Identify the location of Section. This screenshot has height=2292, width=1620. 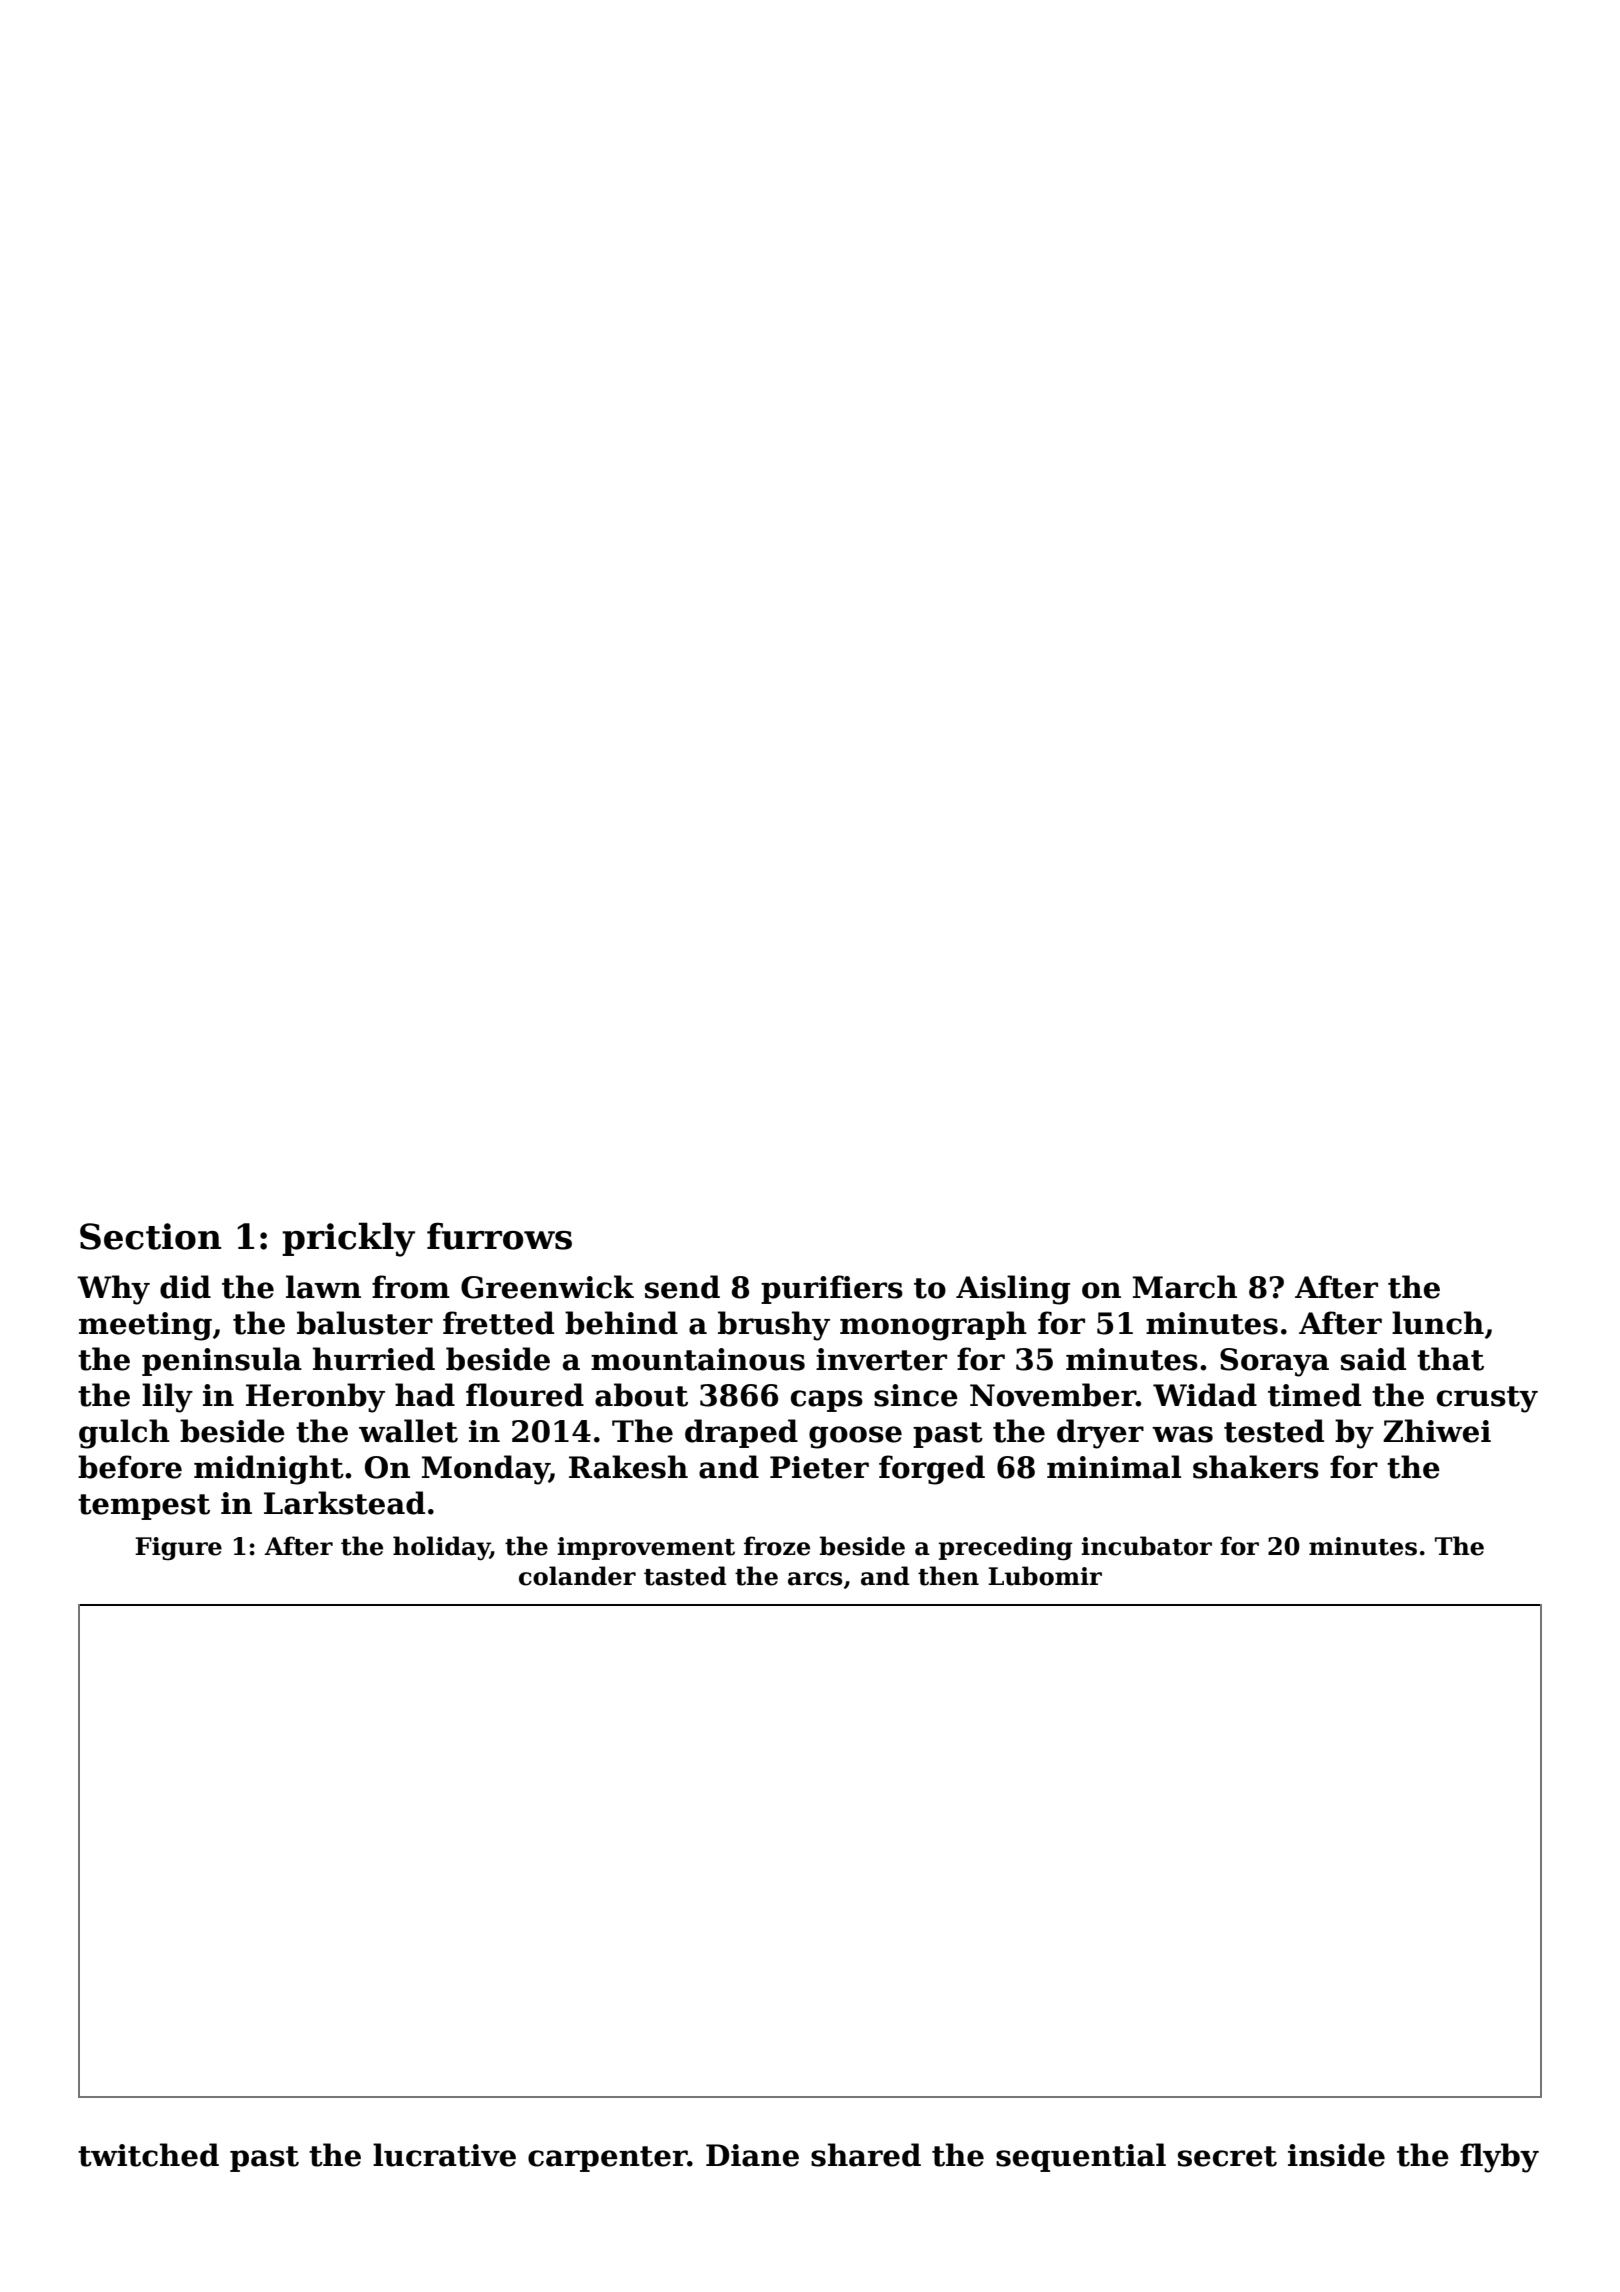
(150, 1236).
